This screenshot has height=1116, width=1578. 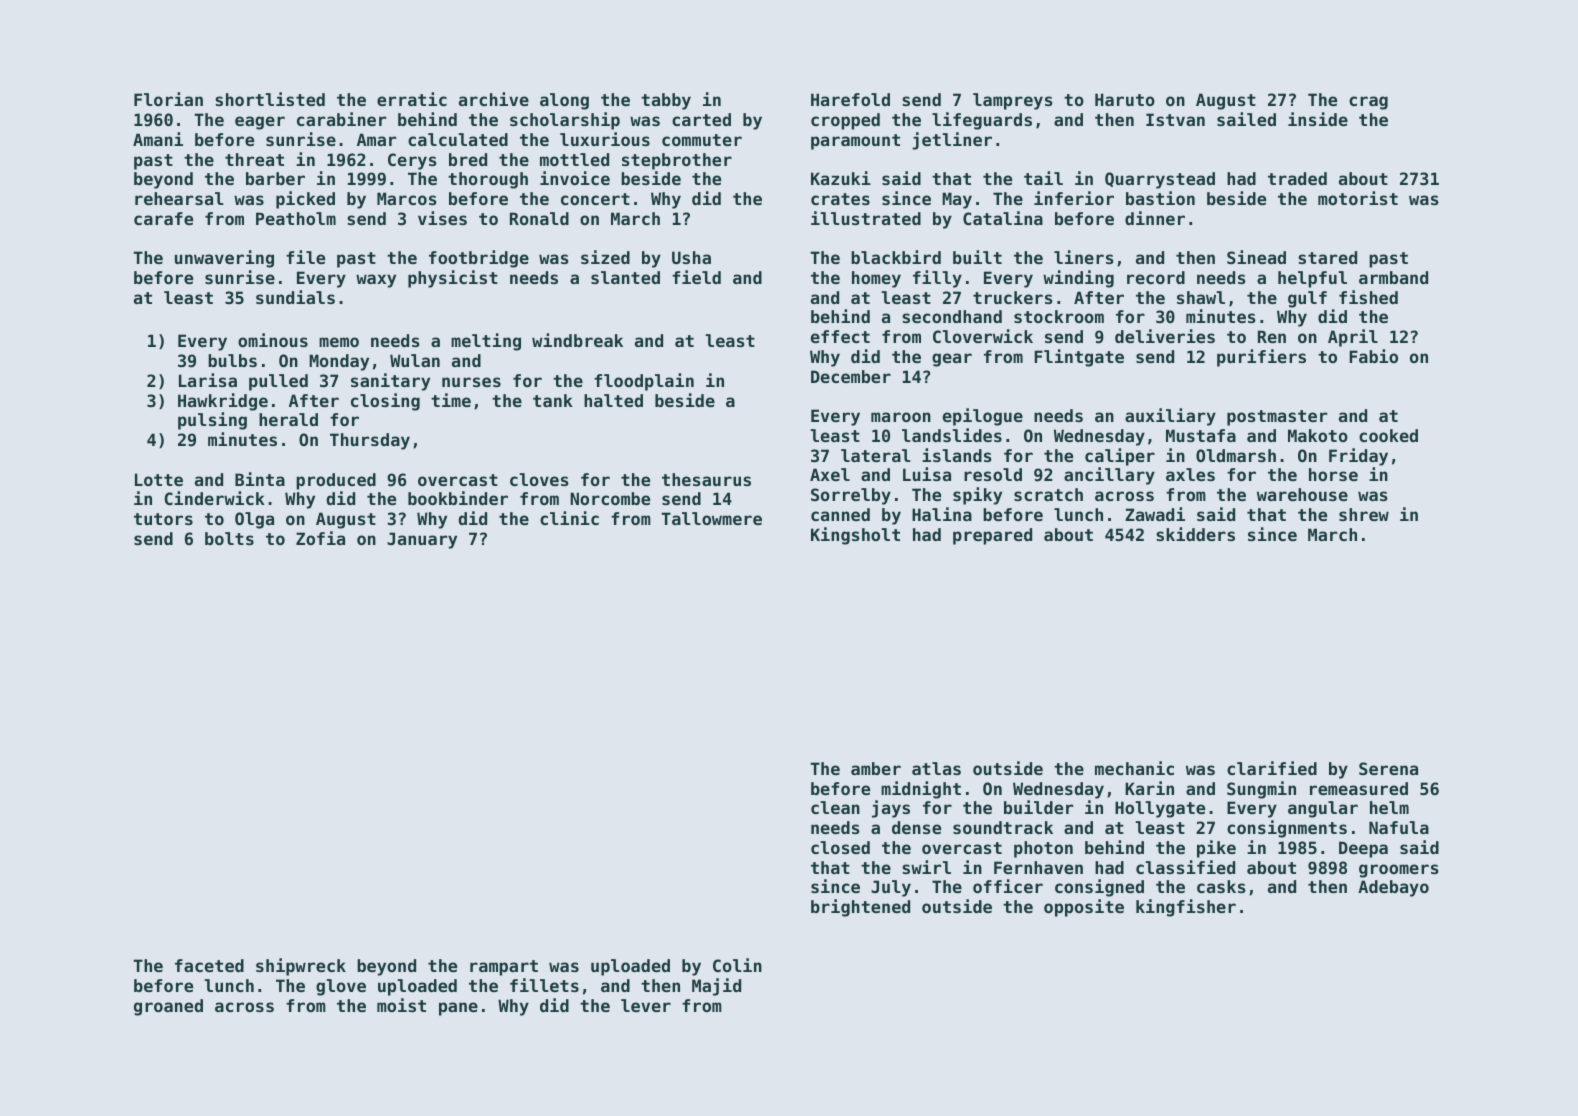 I want to click on atlas, so click(x=936, y=768).
